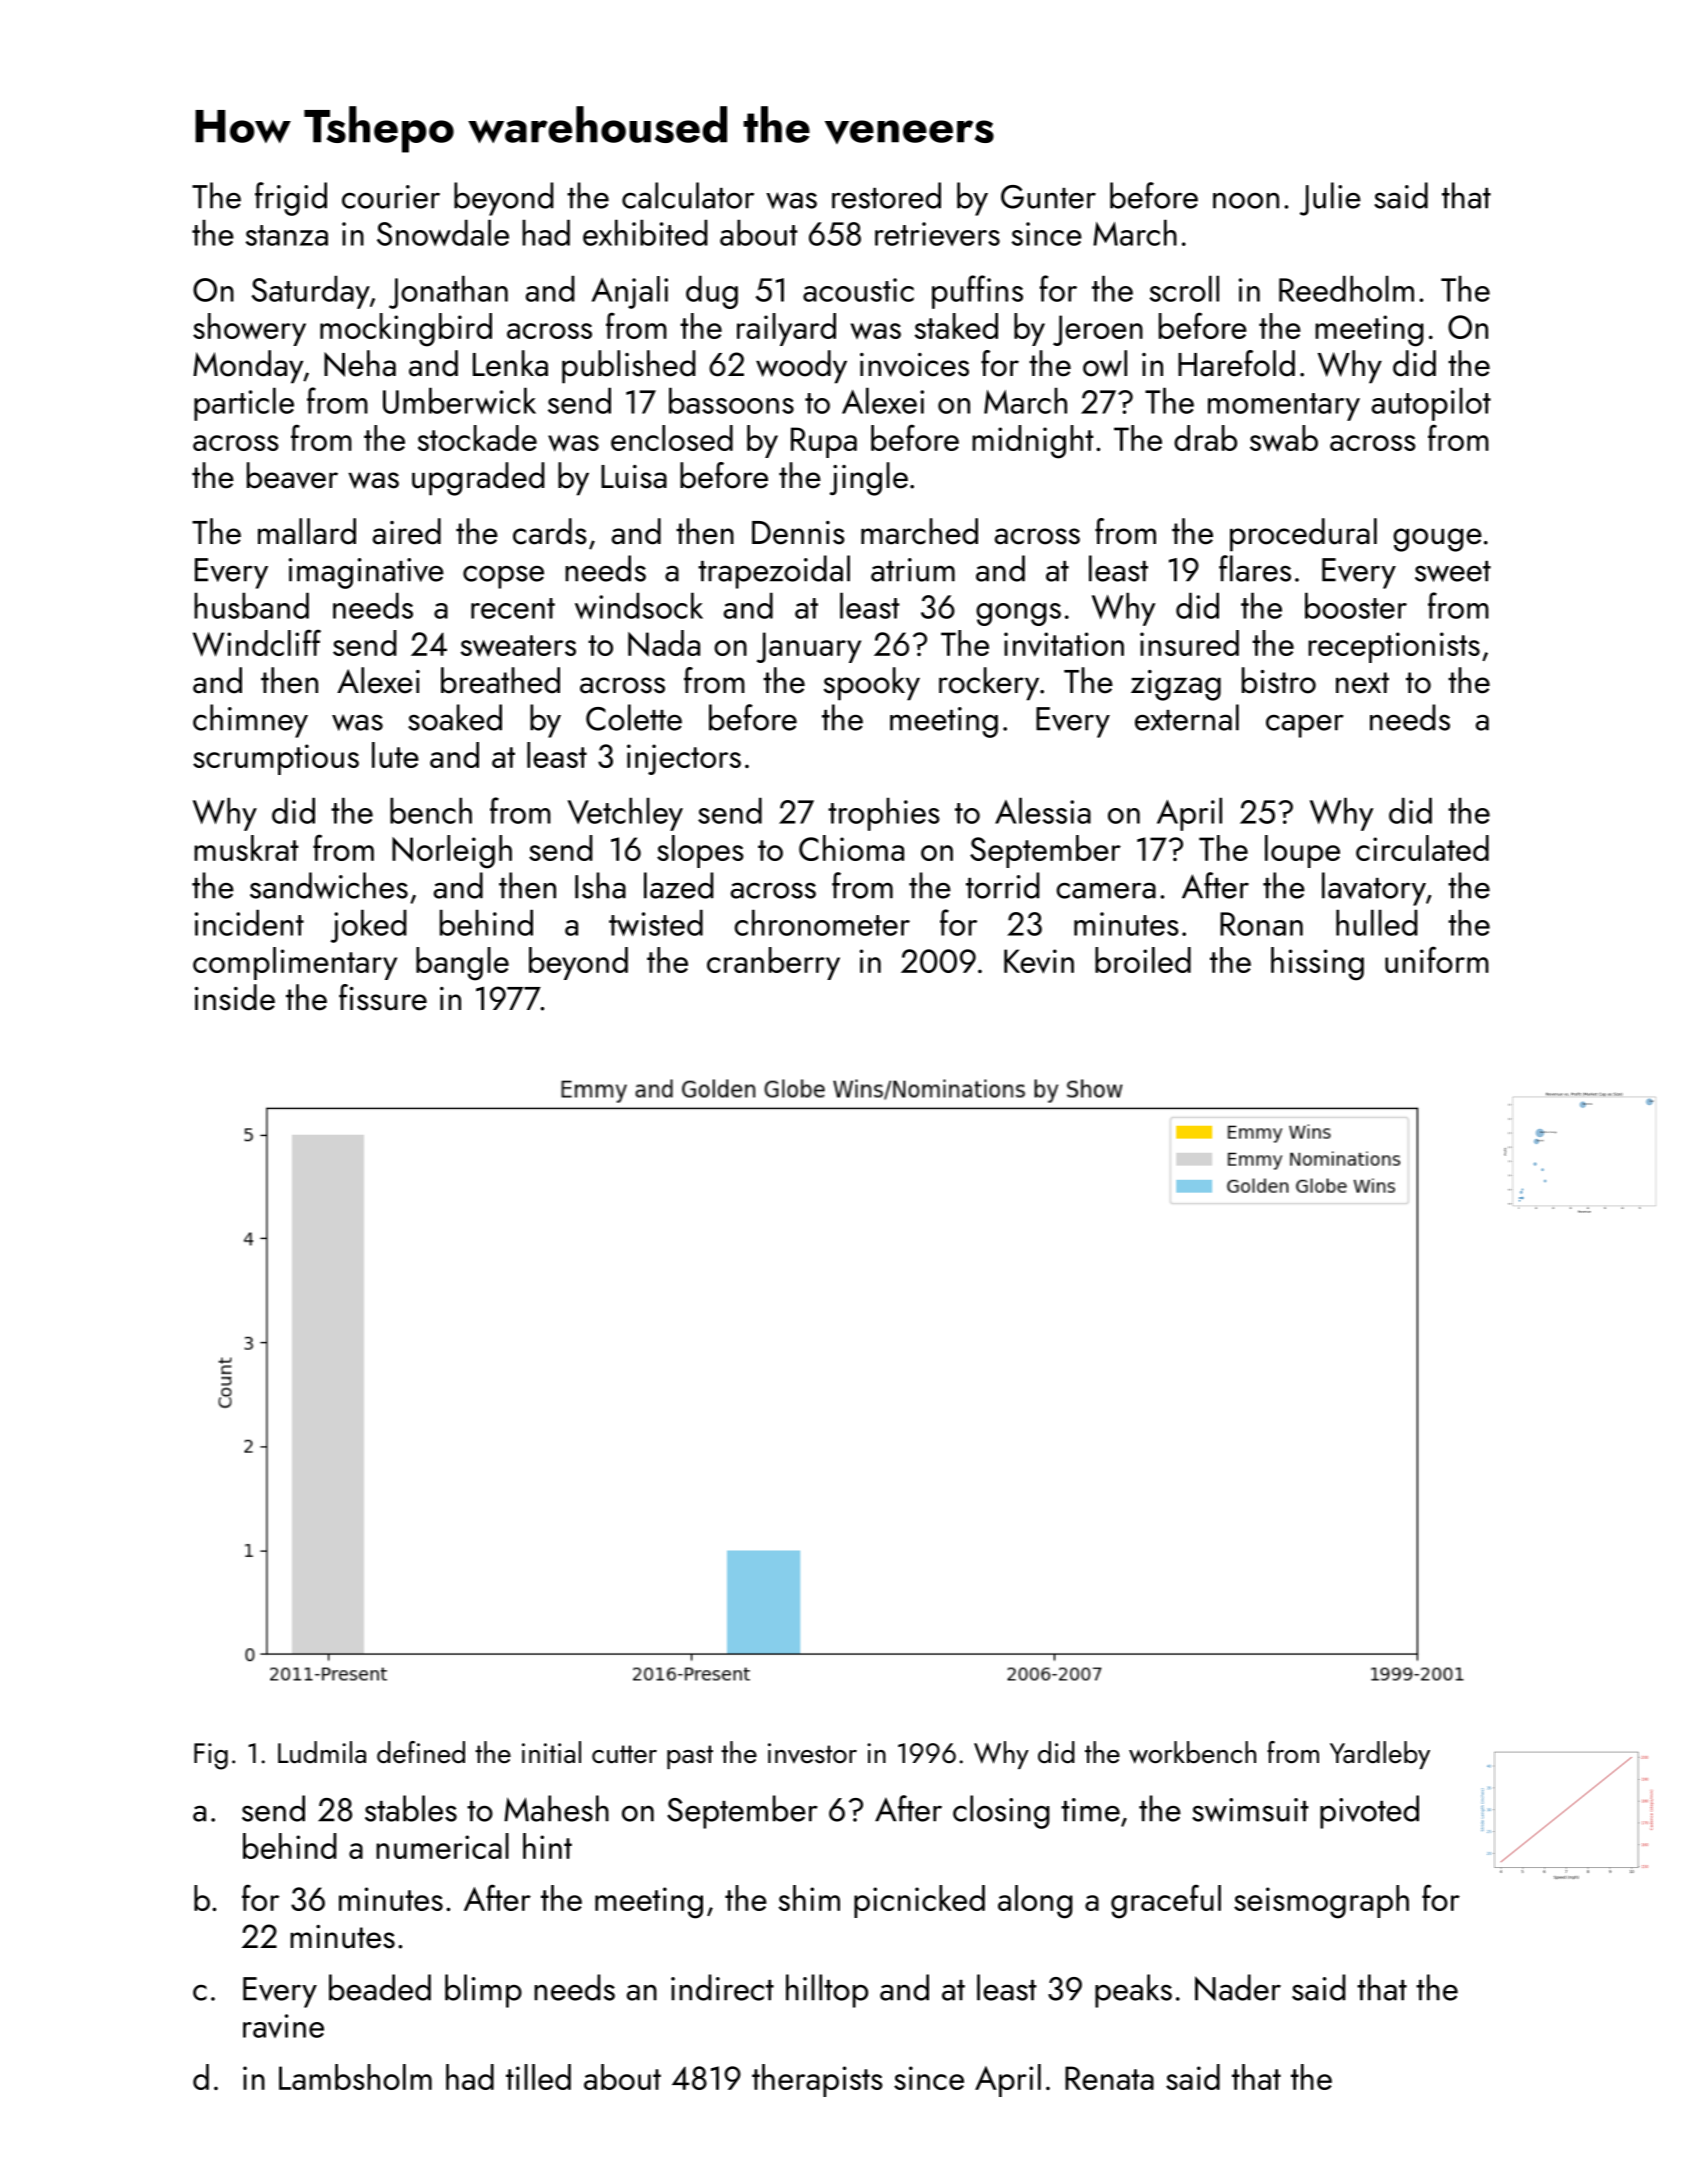  I want to click on past, so click(690, 1757).
